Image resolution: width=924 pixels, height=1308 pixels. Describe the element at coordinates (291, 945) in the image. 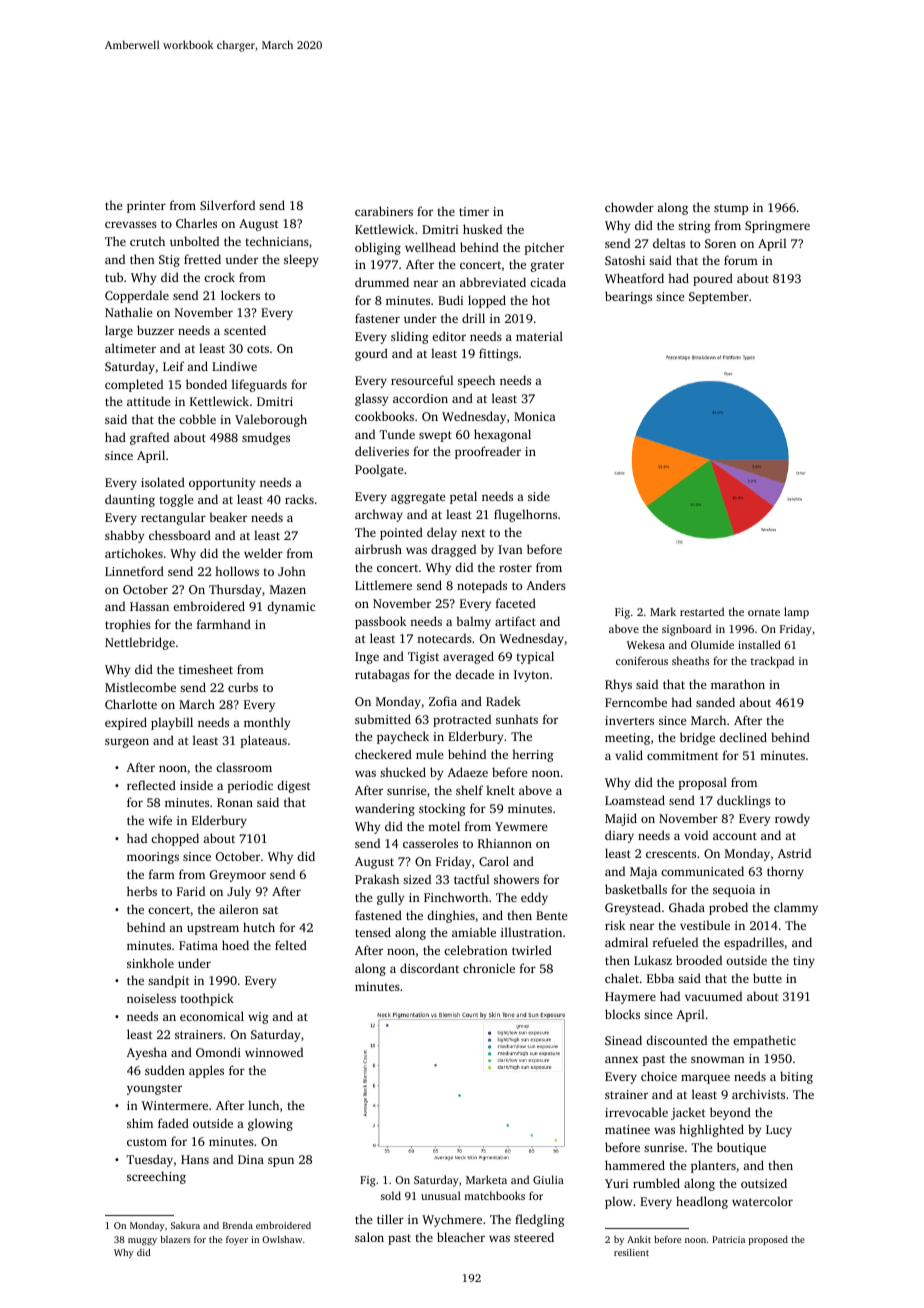

I see `felted` at that location.
